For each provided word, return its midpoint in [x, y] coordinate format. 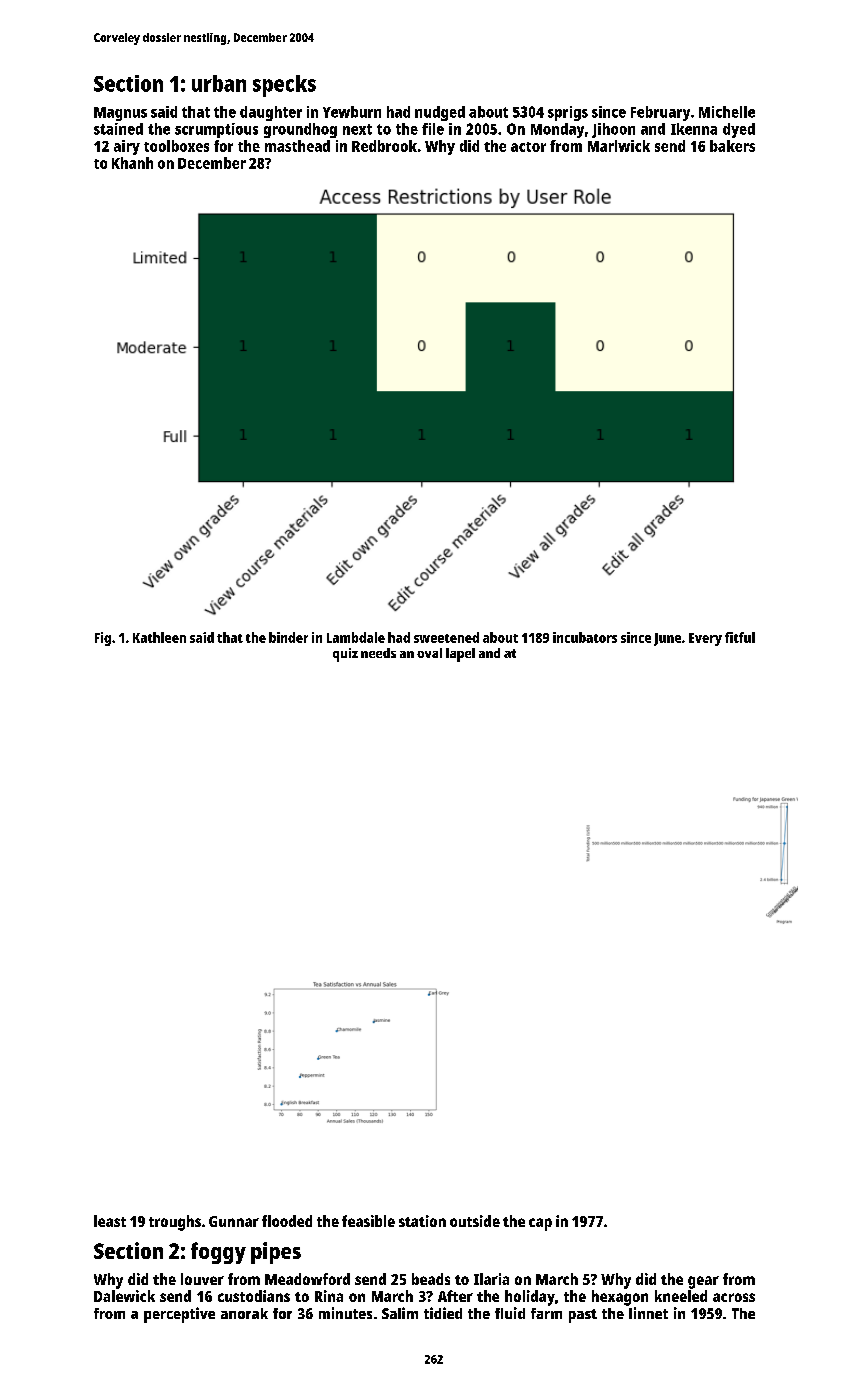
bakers [732, 146]
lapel [460, 655]
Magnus [120, 114]
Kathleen [159, 637]
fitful [740, 637]
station [422, 1221]
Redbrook [384, 146]
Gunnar [234, 1221]
